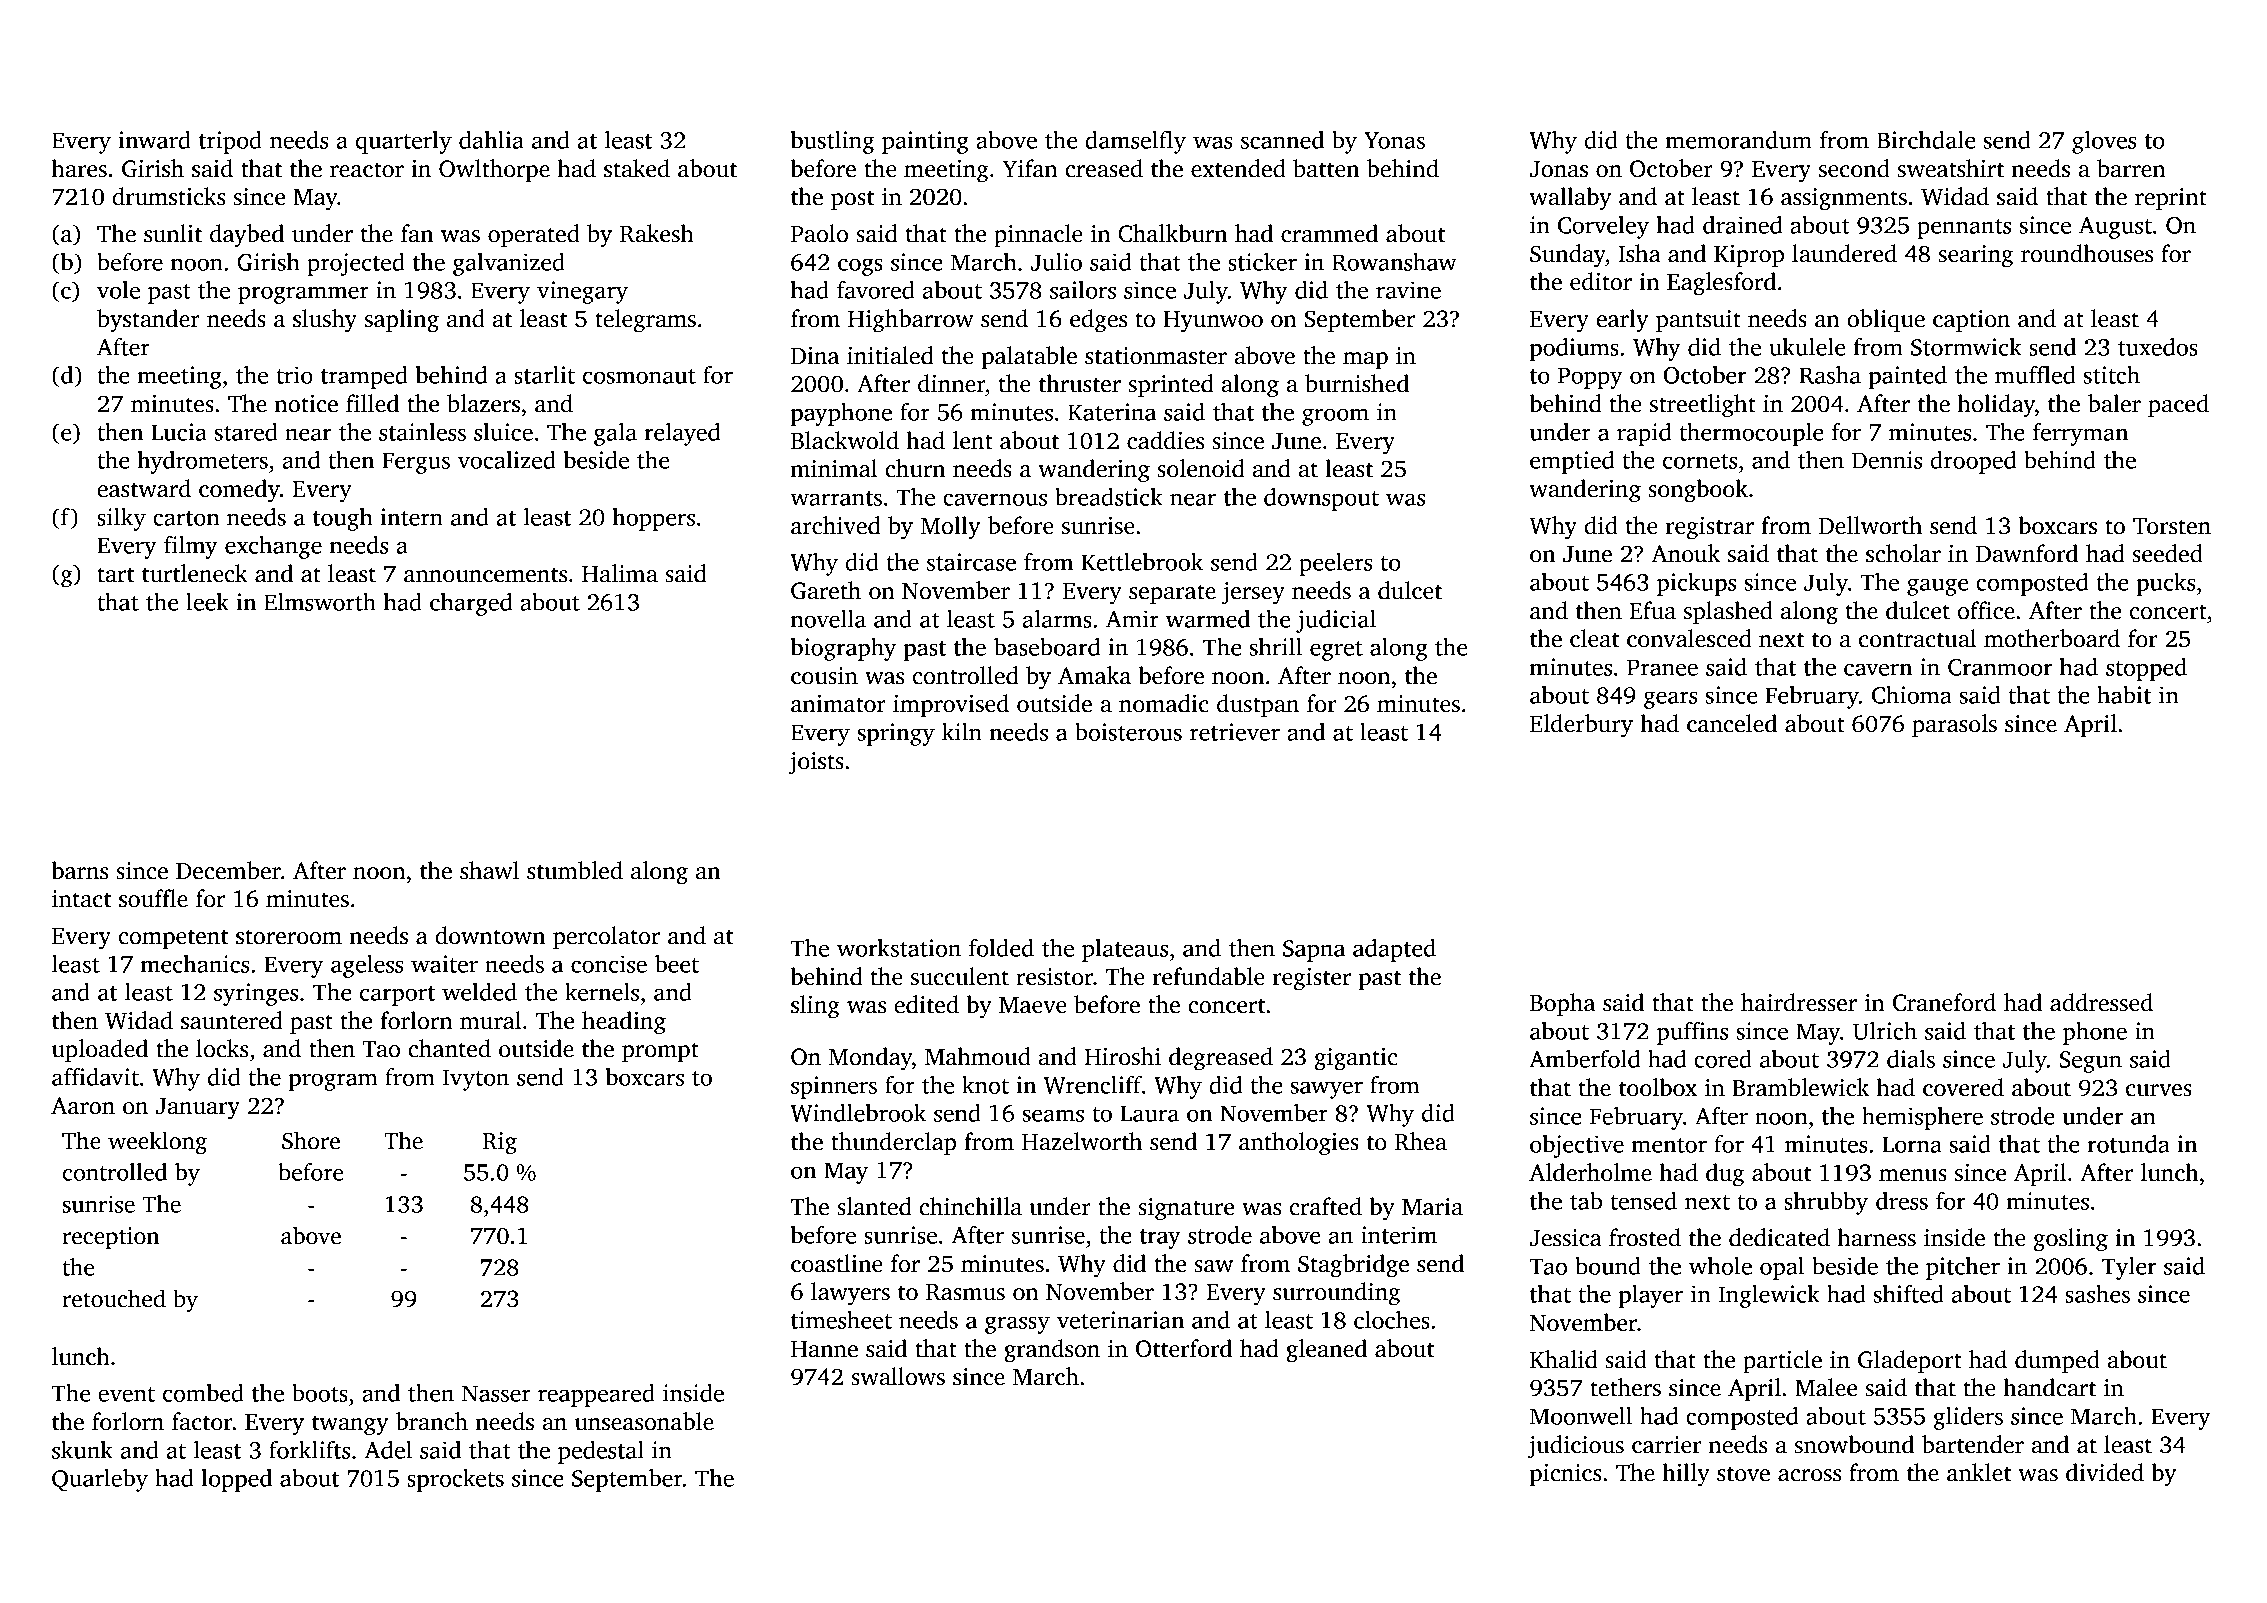 Image resolution: width=2267 pixels, height=1603 pixels. Describe the element at coordinates (202, 1421) in the page. I see `factor` at that location.
